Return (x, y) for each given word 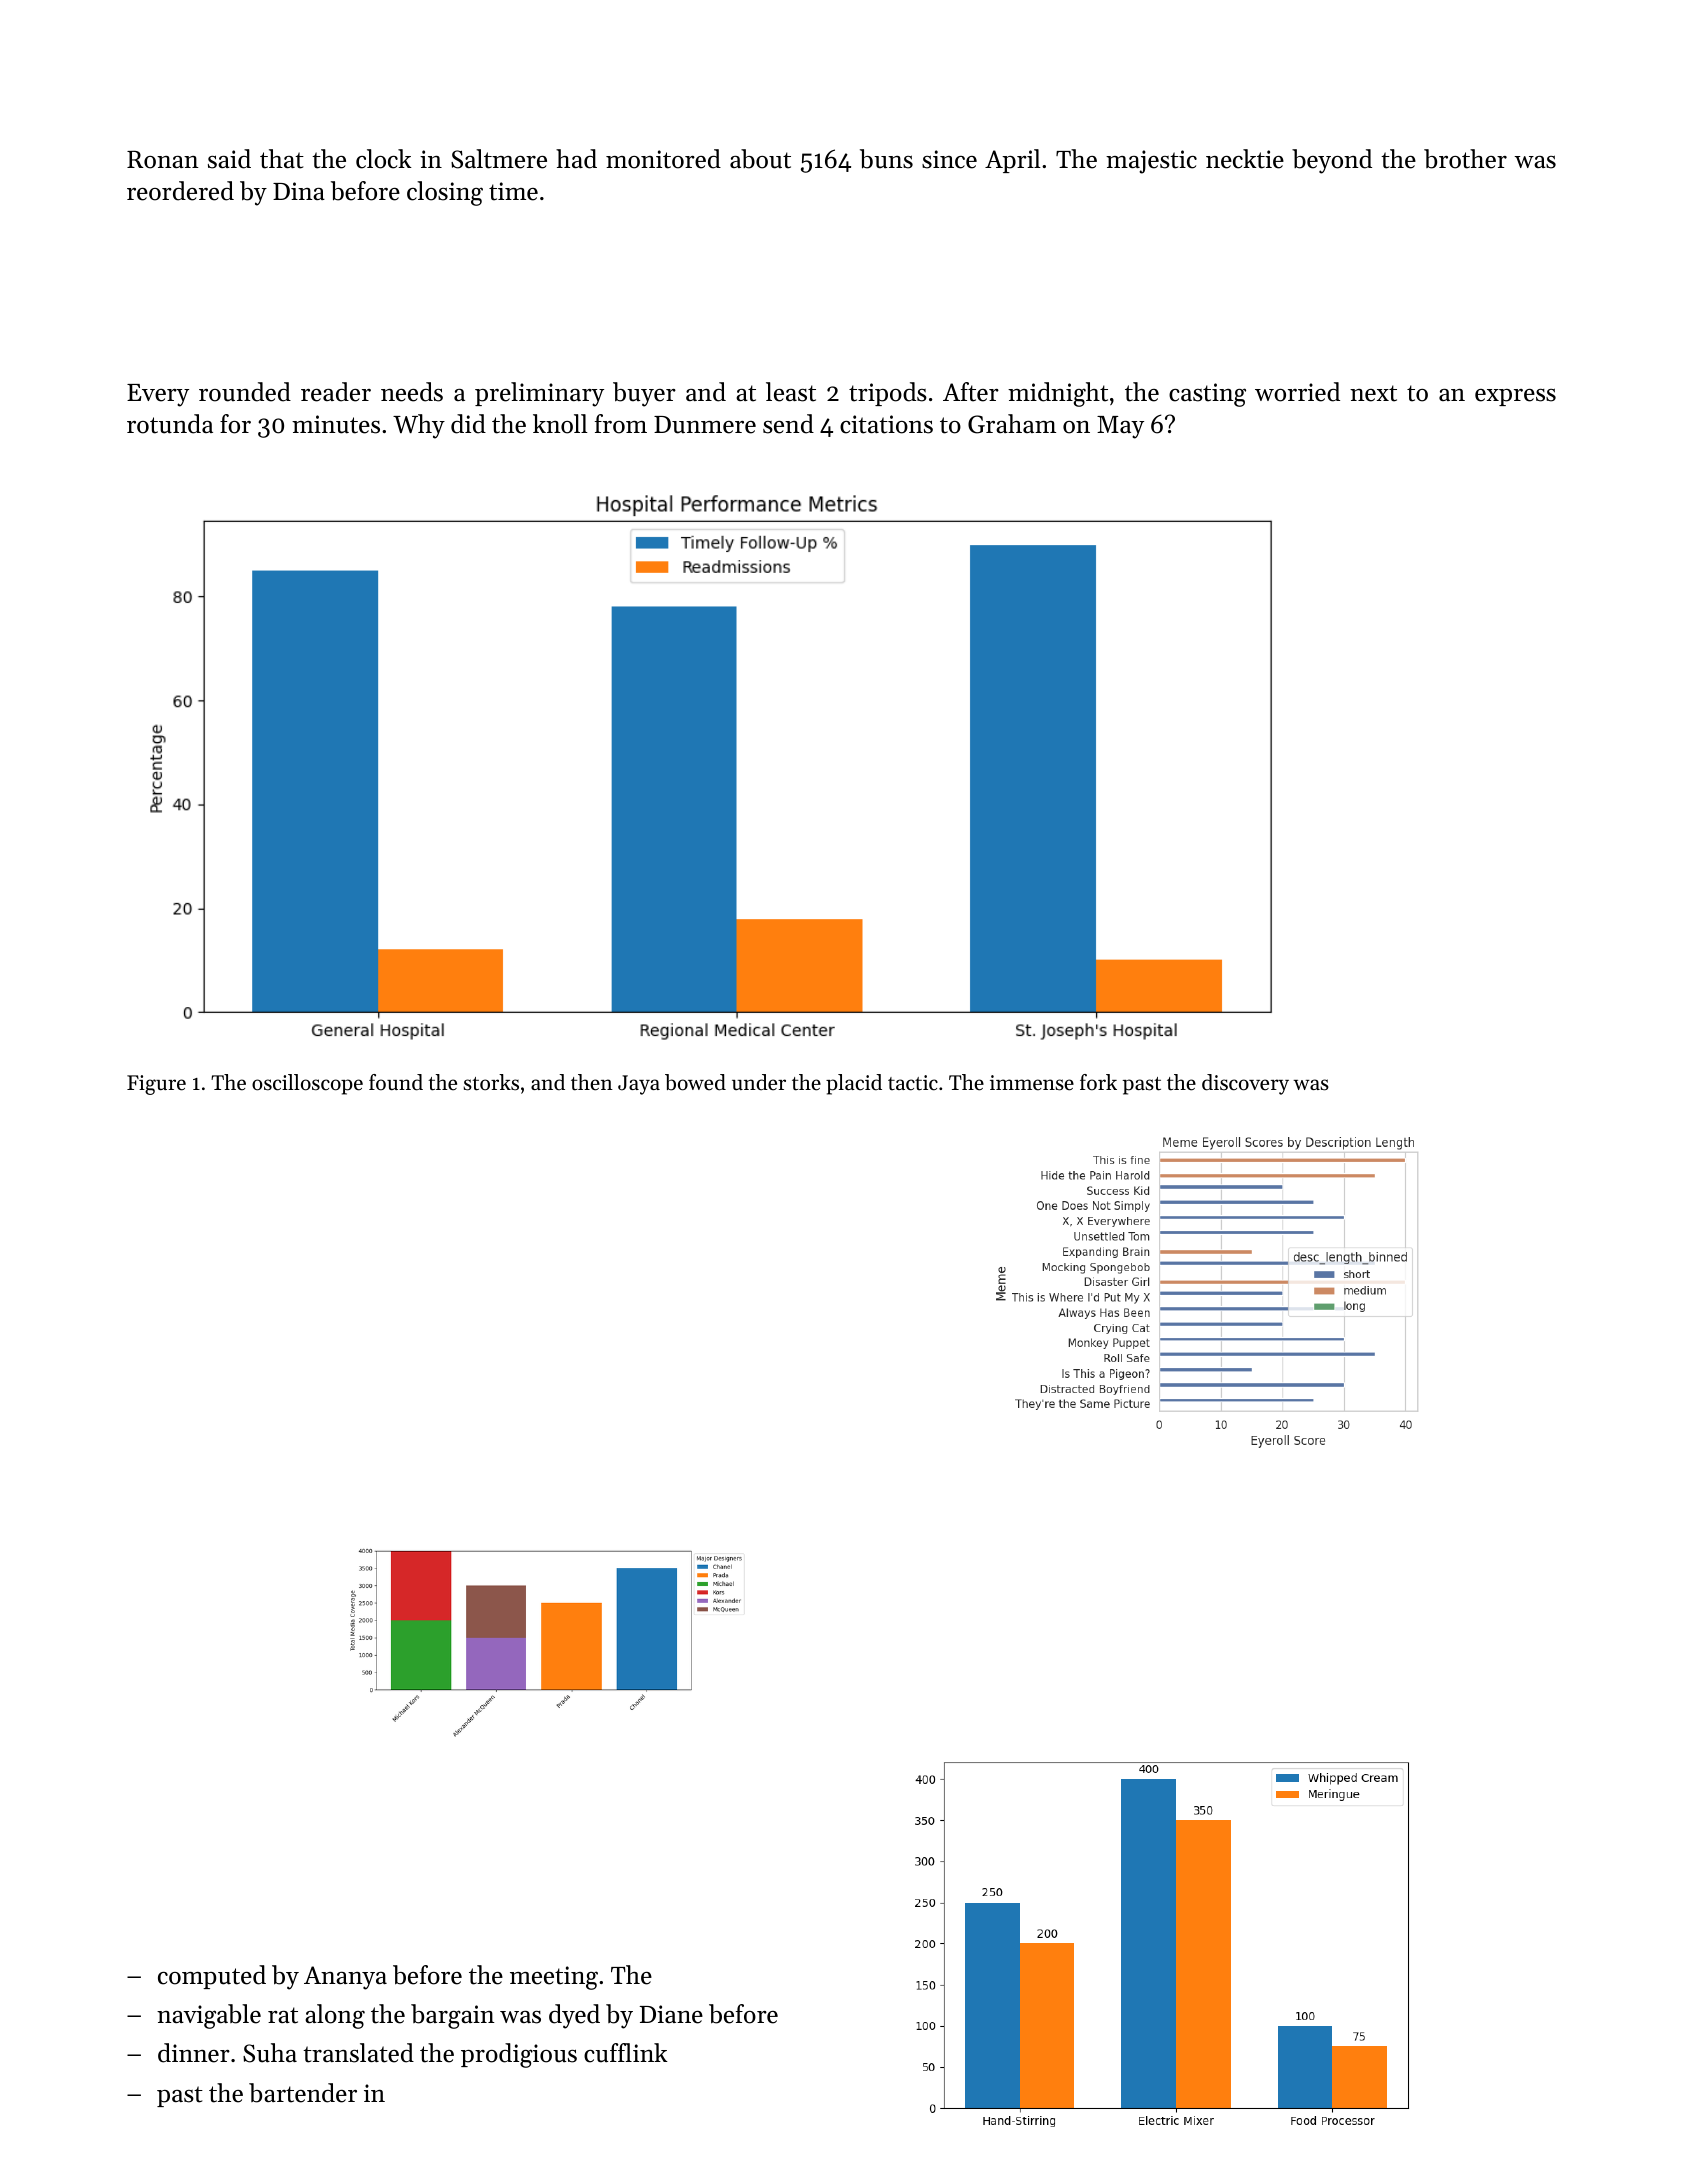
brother (1465, 159)
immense (1032, 1083)
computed (212, 1977)
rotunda (170, 424)
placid (854, 1084)
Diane (671, 2014)
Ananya (345, 1978)
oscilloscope (307, 1084)
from (621, 424)
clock (384, 159)
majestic (1151, 162)
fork (1098, 1082)
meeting (554, 1978)
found (396, 1082)
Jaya (639, 1085)
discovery (1245, 1084)
